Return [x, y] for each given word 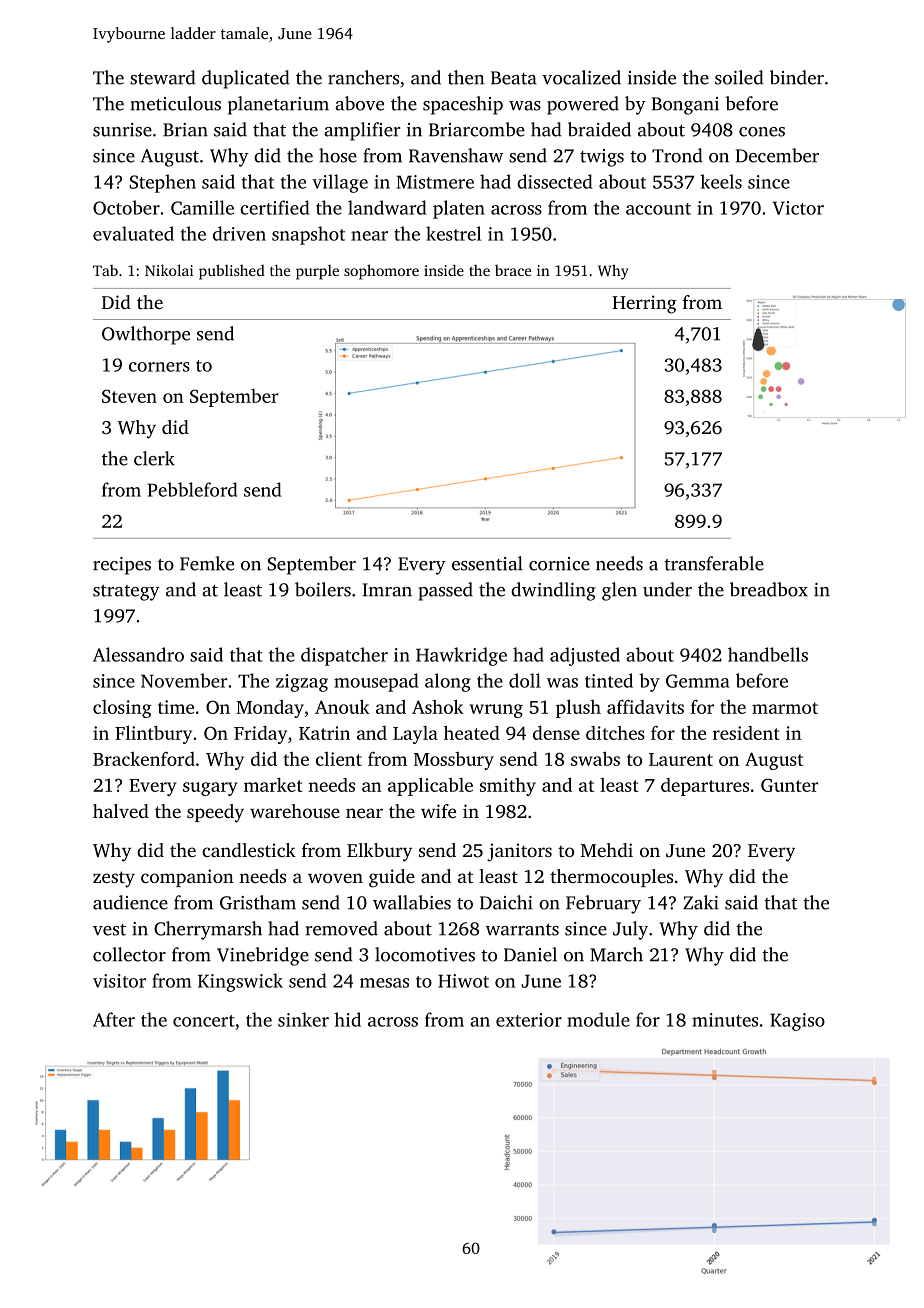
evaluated [133, 233]
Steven [129, 396]
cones [762, 132]
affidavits [645, 707]
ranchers [363, 77]
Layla [415, 735]
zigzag [302, 683]
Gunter [790, 785]
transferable [714, 563]
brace [513, 270]
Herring [644, 304]
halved [121, 811]
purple [317, 272]
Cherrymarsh [208, 930]
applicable [430, 787]
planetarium [278, 105]
